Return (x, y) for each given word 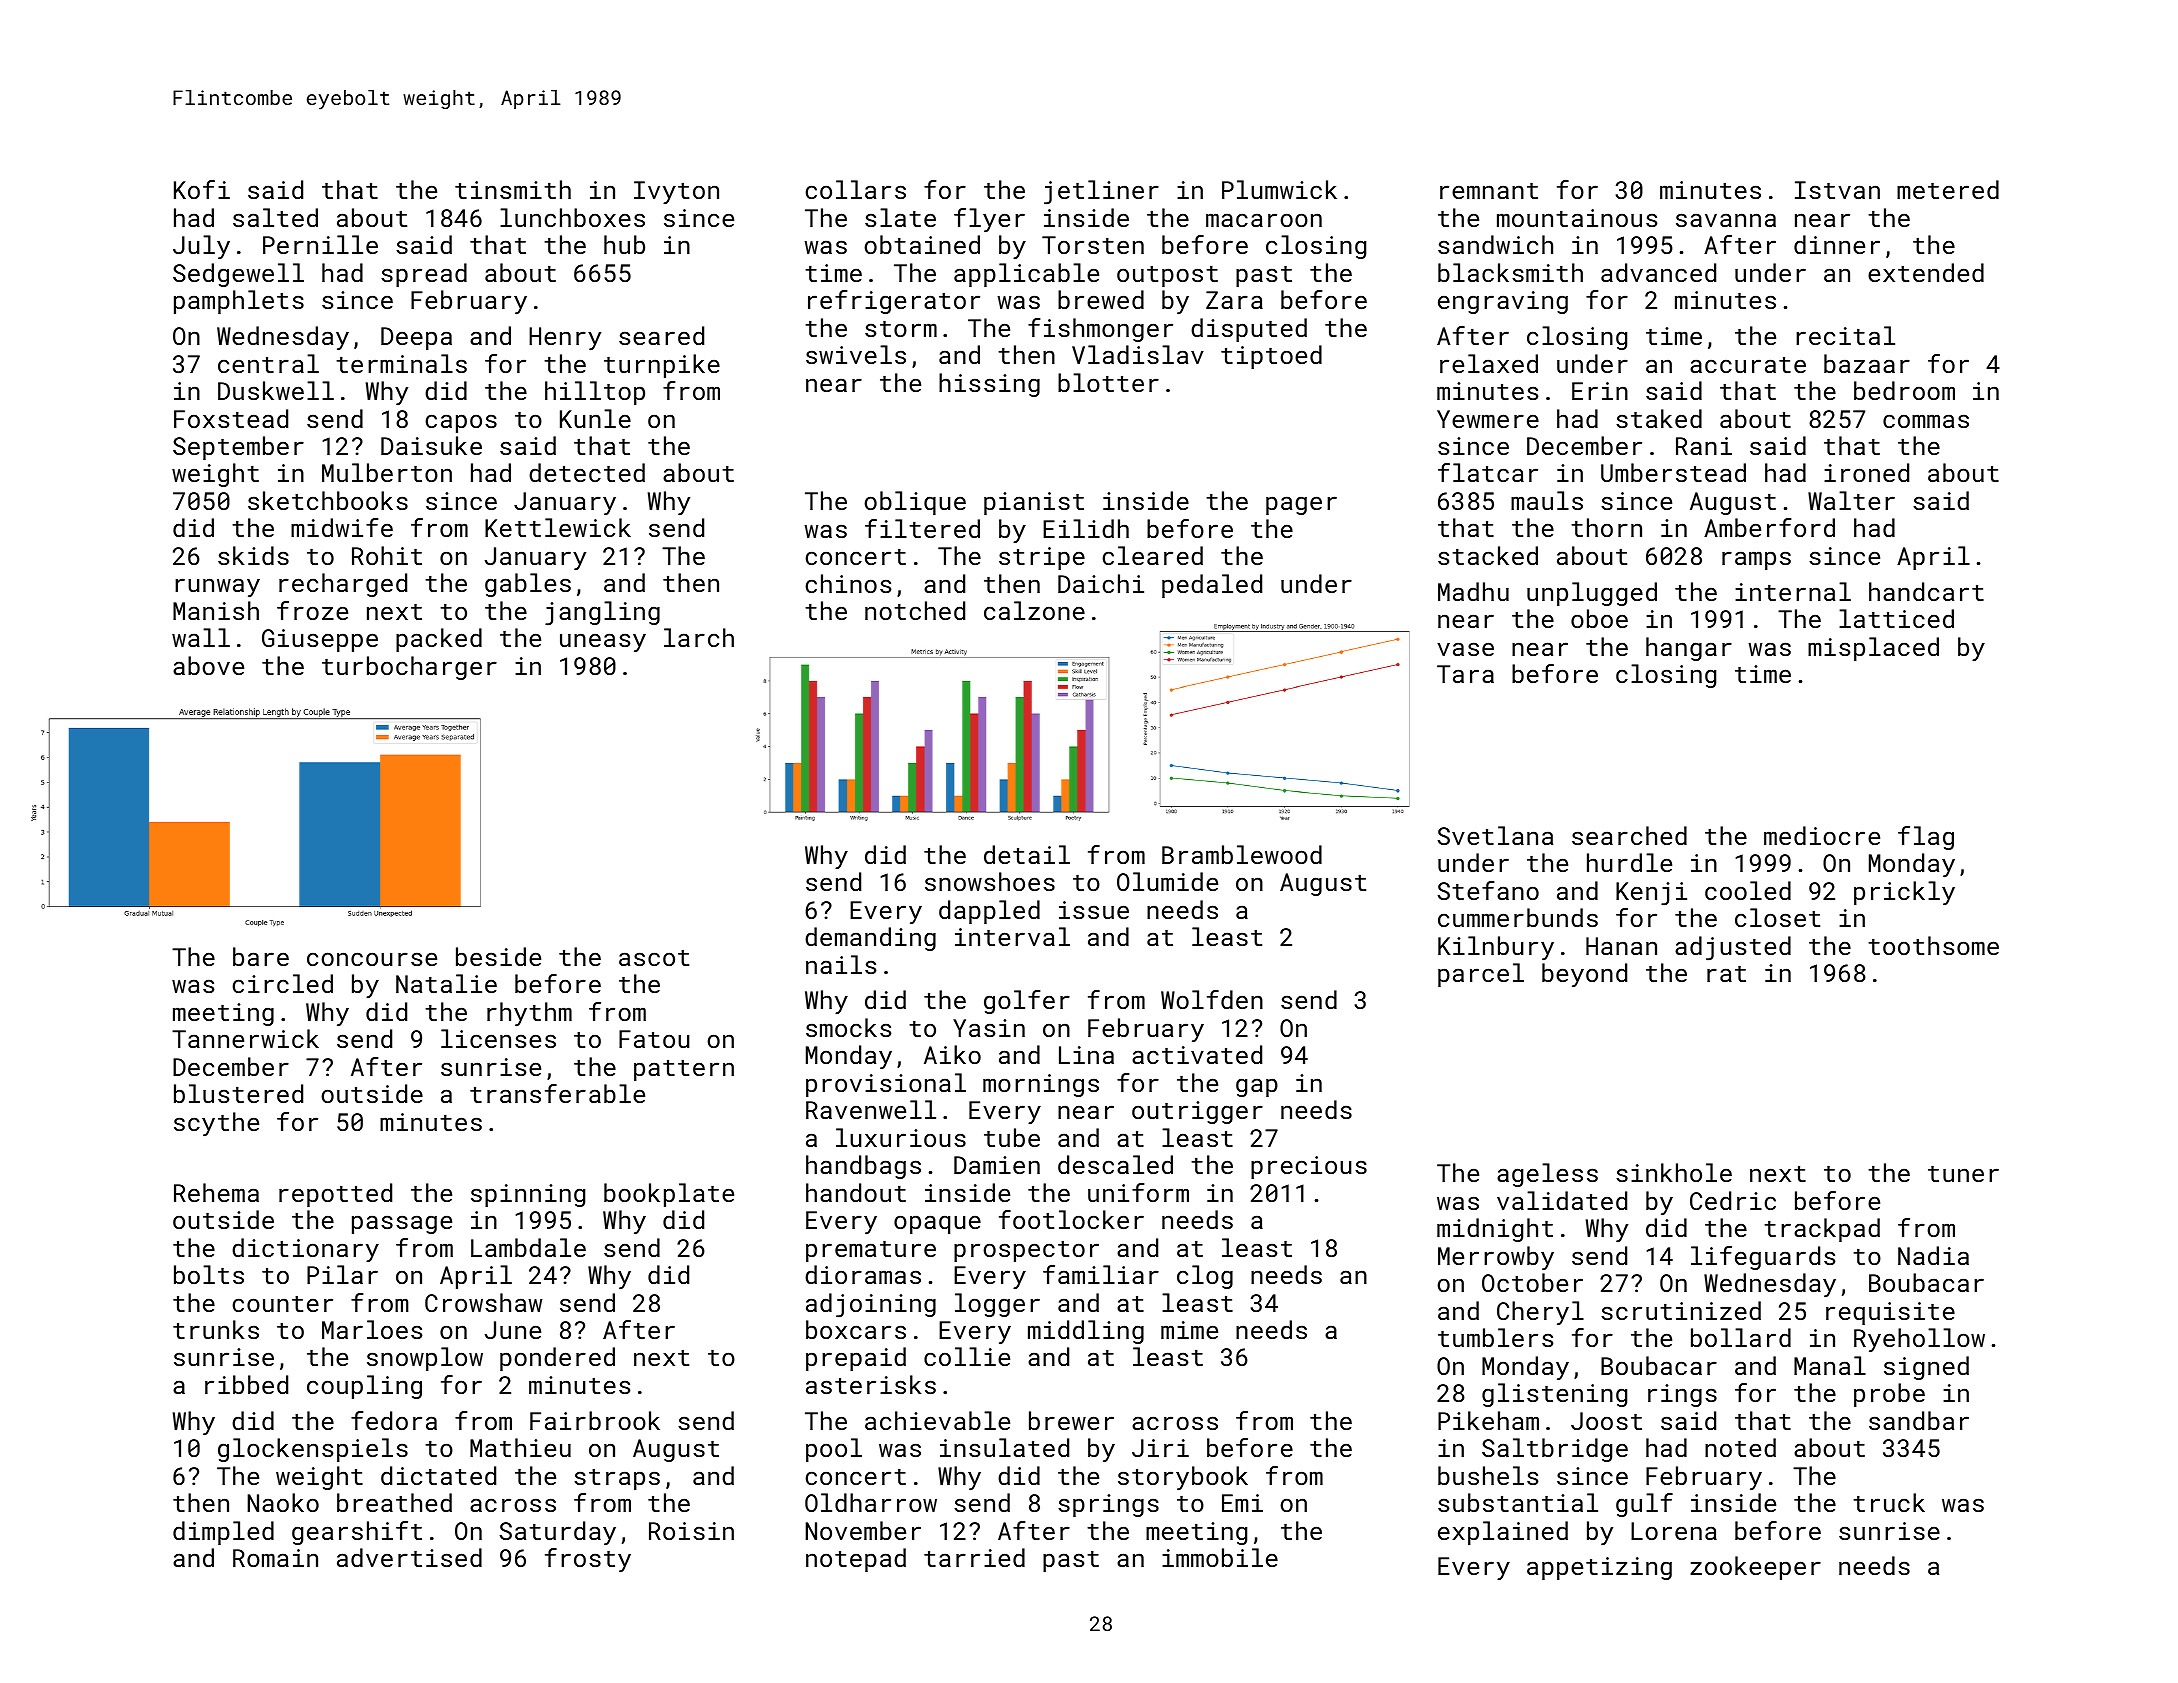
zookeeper (1755, 1568)
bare (261, 956)
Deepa (416, 338)
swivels (856, 354)
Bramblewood (1242, 854)
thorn (1606, 527)
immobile (1220, 1557)
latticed (1896, 618)
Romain (275, 1558)
